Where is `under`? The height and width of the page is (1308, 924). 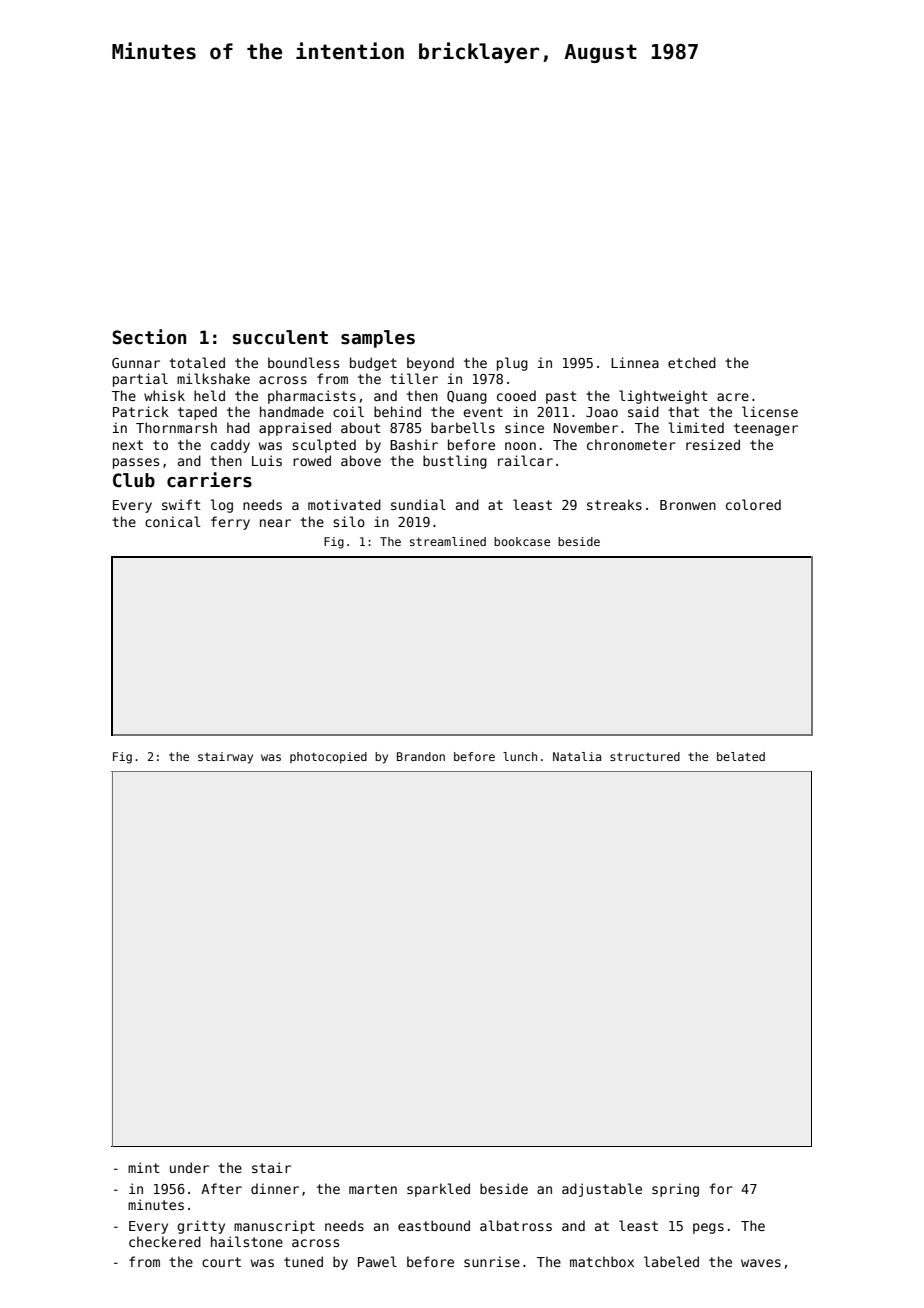
under is located at coordinates (189, 1167).
